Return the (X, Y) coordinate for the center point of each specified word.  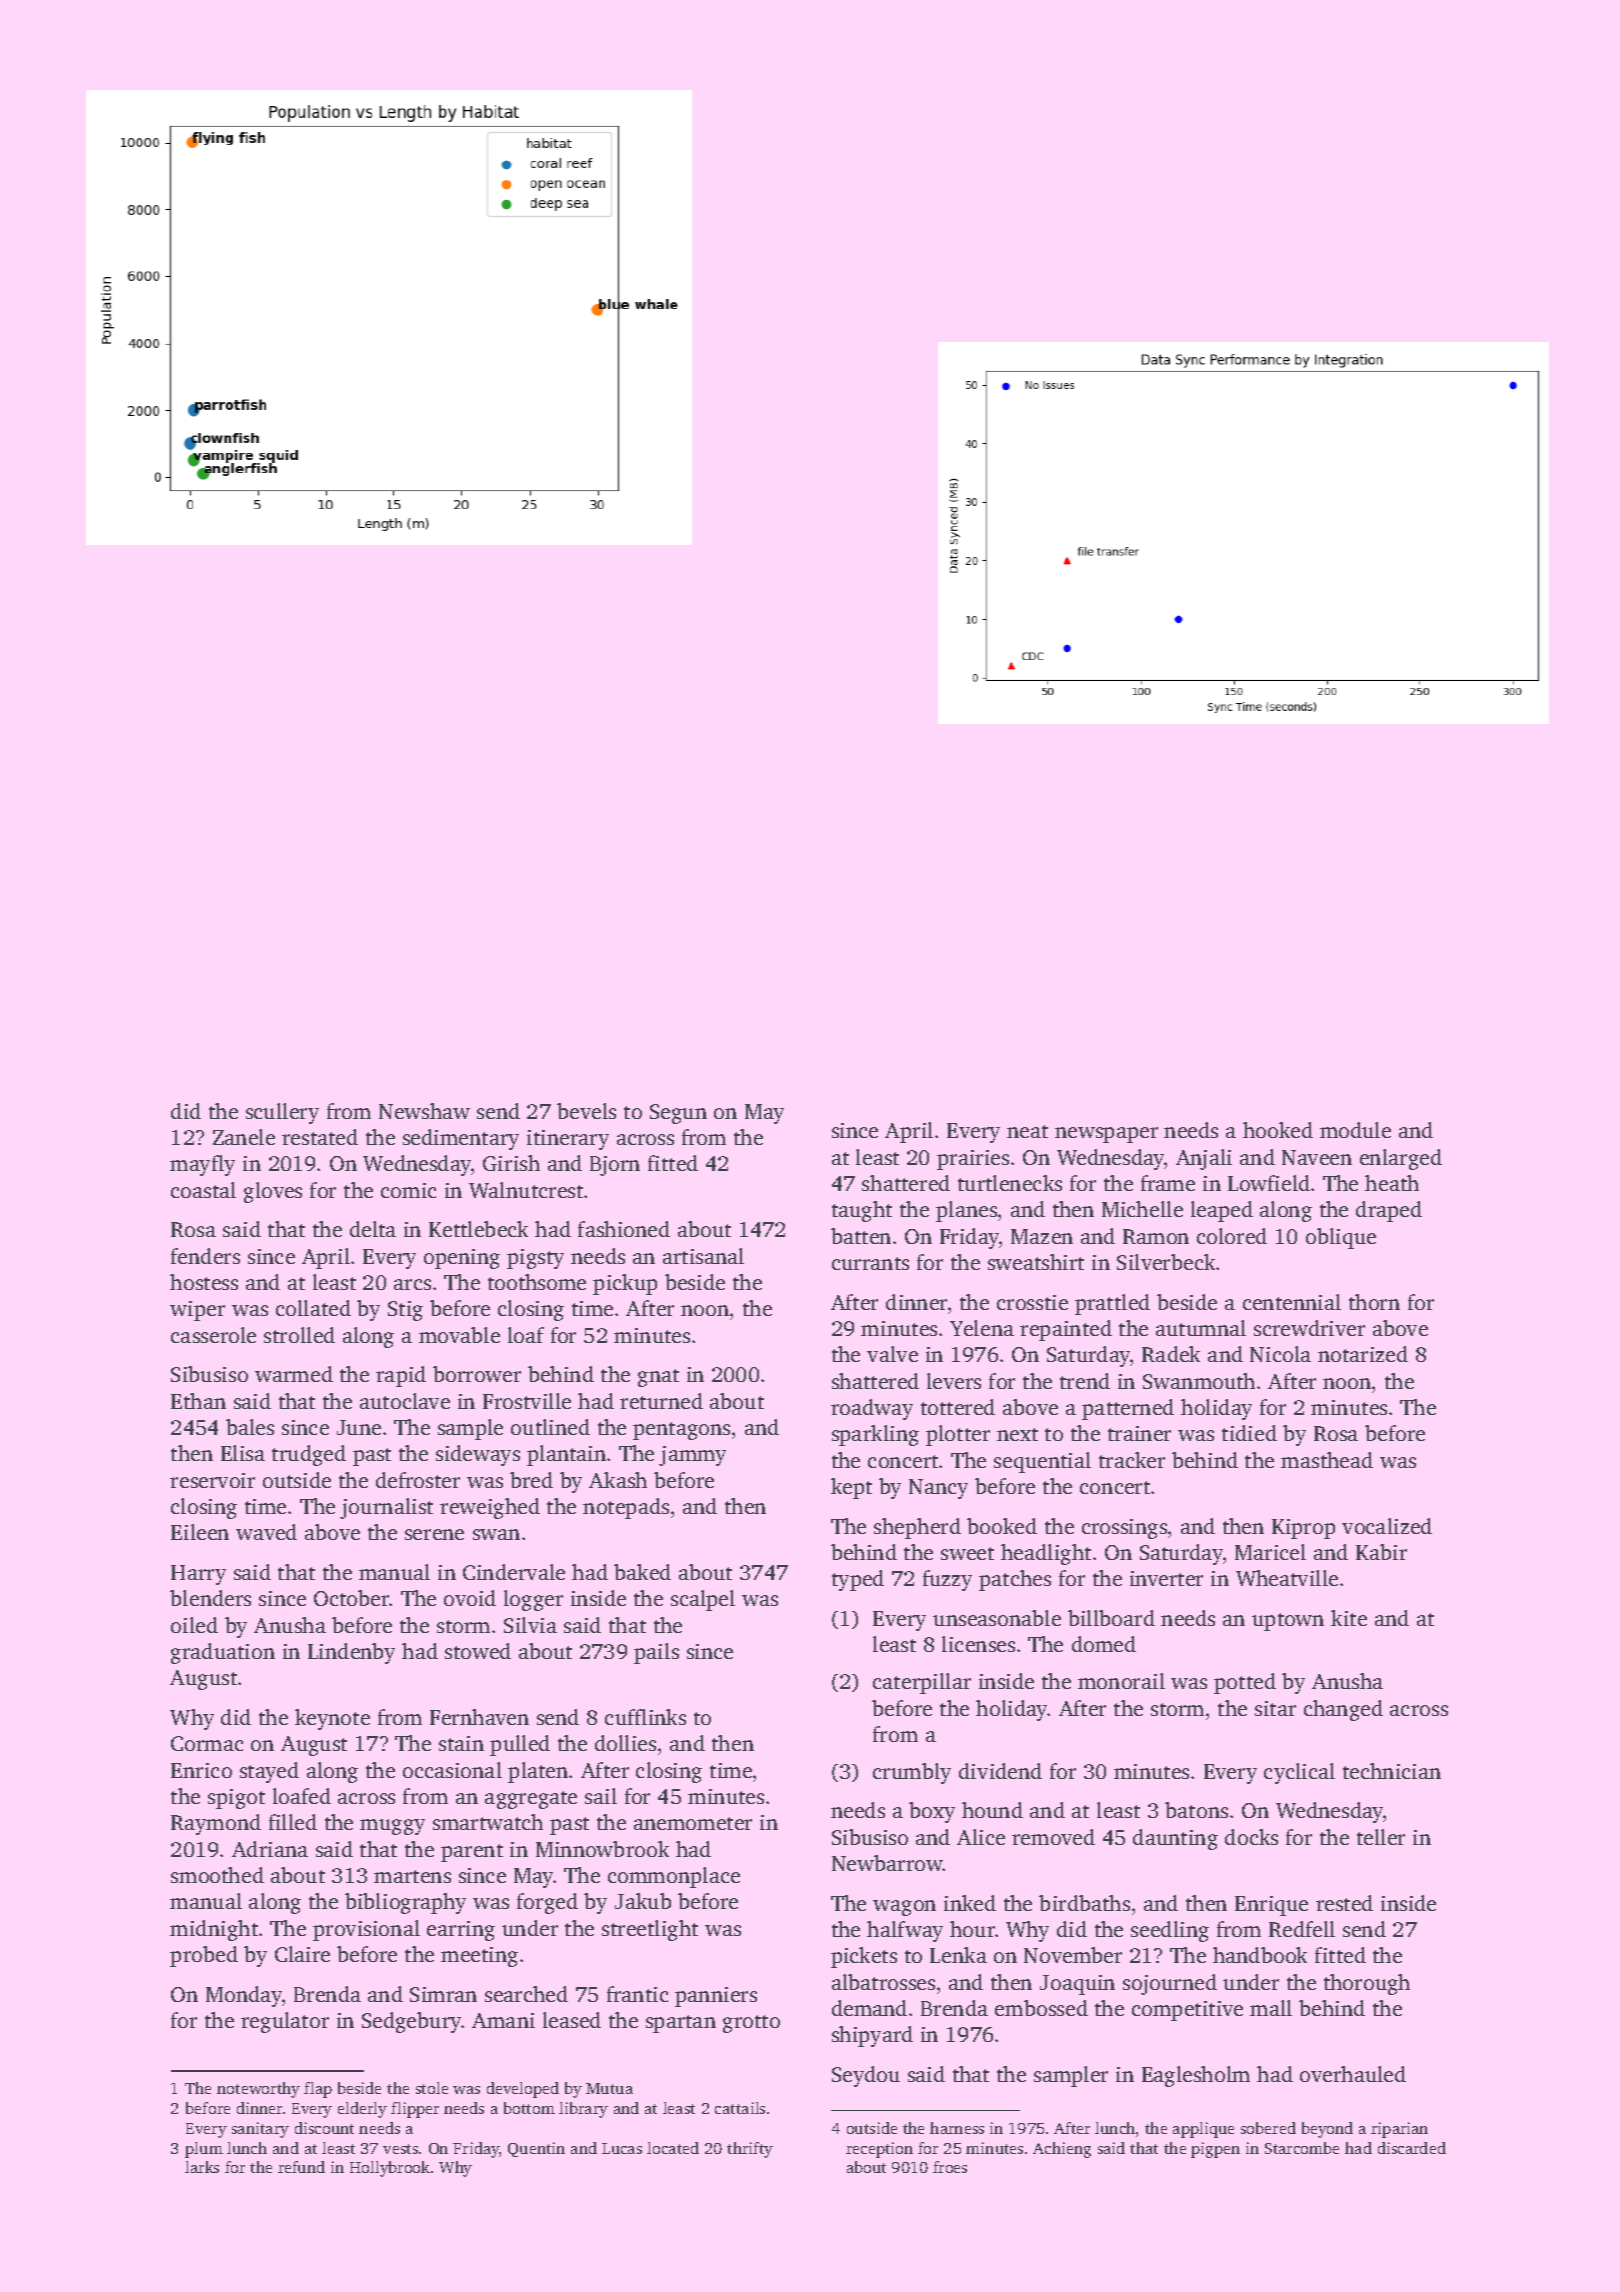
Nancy (938, 1489)
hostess (204, 1282)
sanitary (260, 2130)
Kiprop (1303, 1529)
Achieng (1062, 2150)
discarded (1412, 2148)
